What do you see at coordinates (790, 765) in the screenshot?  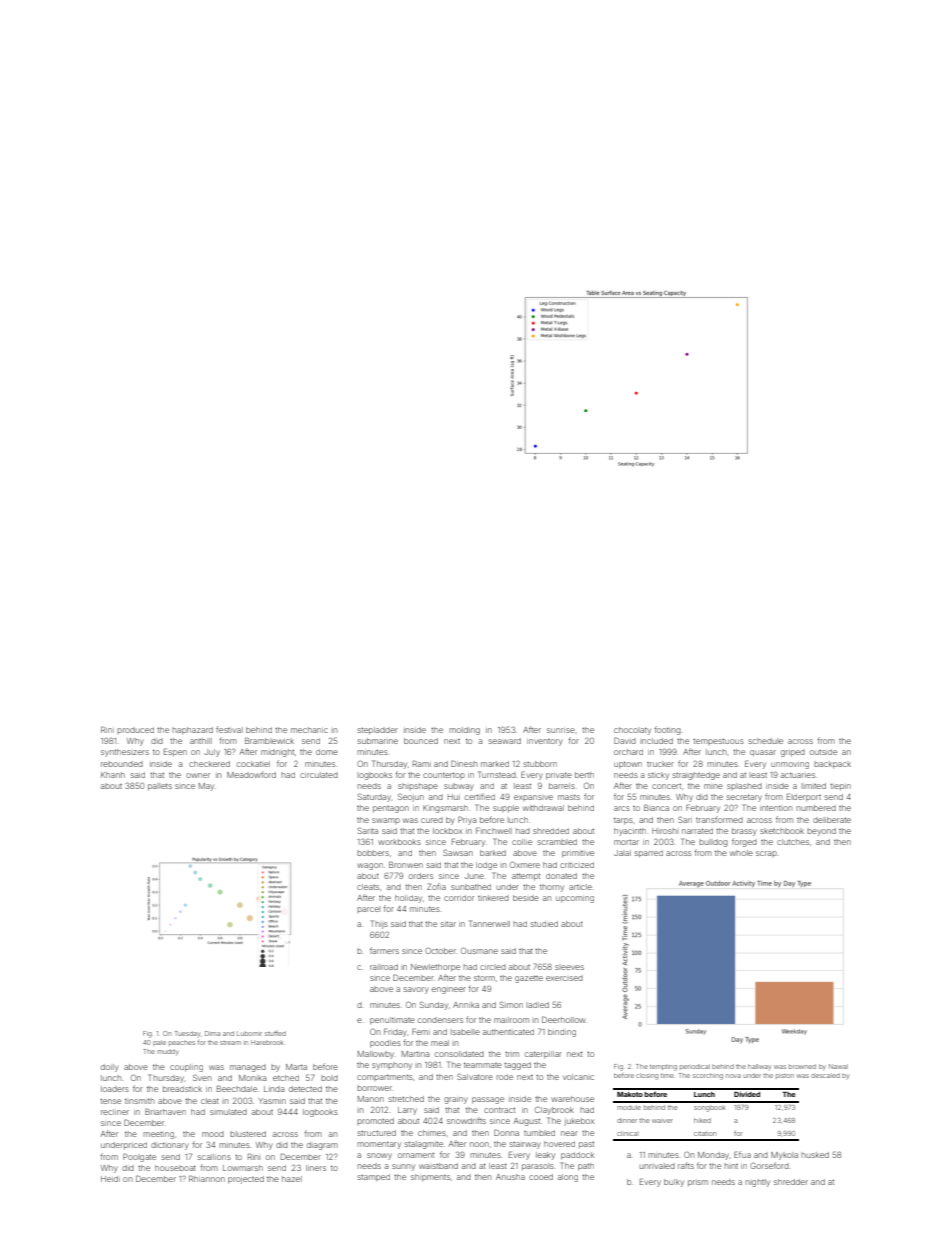 I see `unmoving` at bounding box center [790, 765].
